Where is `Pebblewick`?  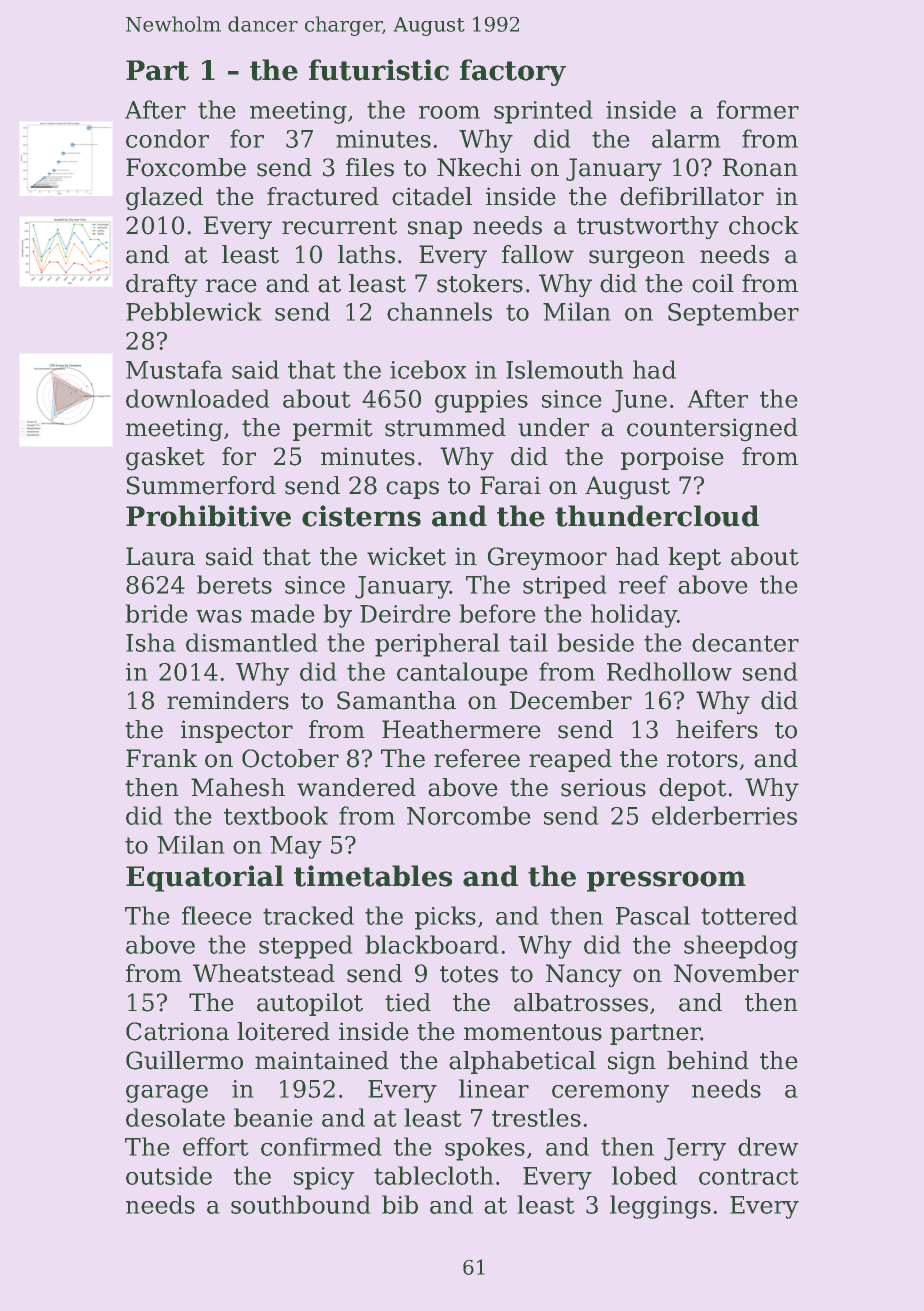
Pebblewick is located at coordinates (194, 311).
